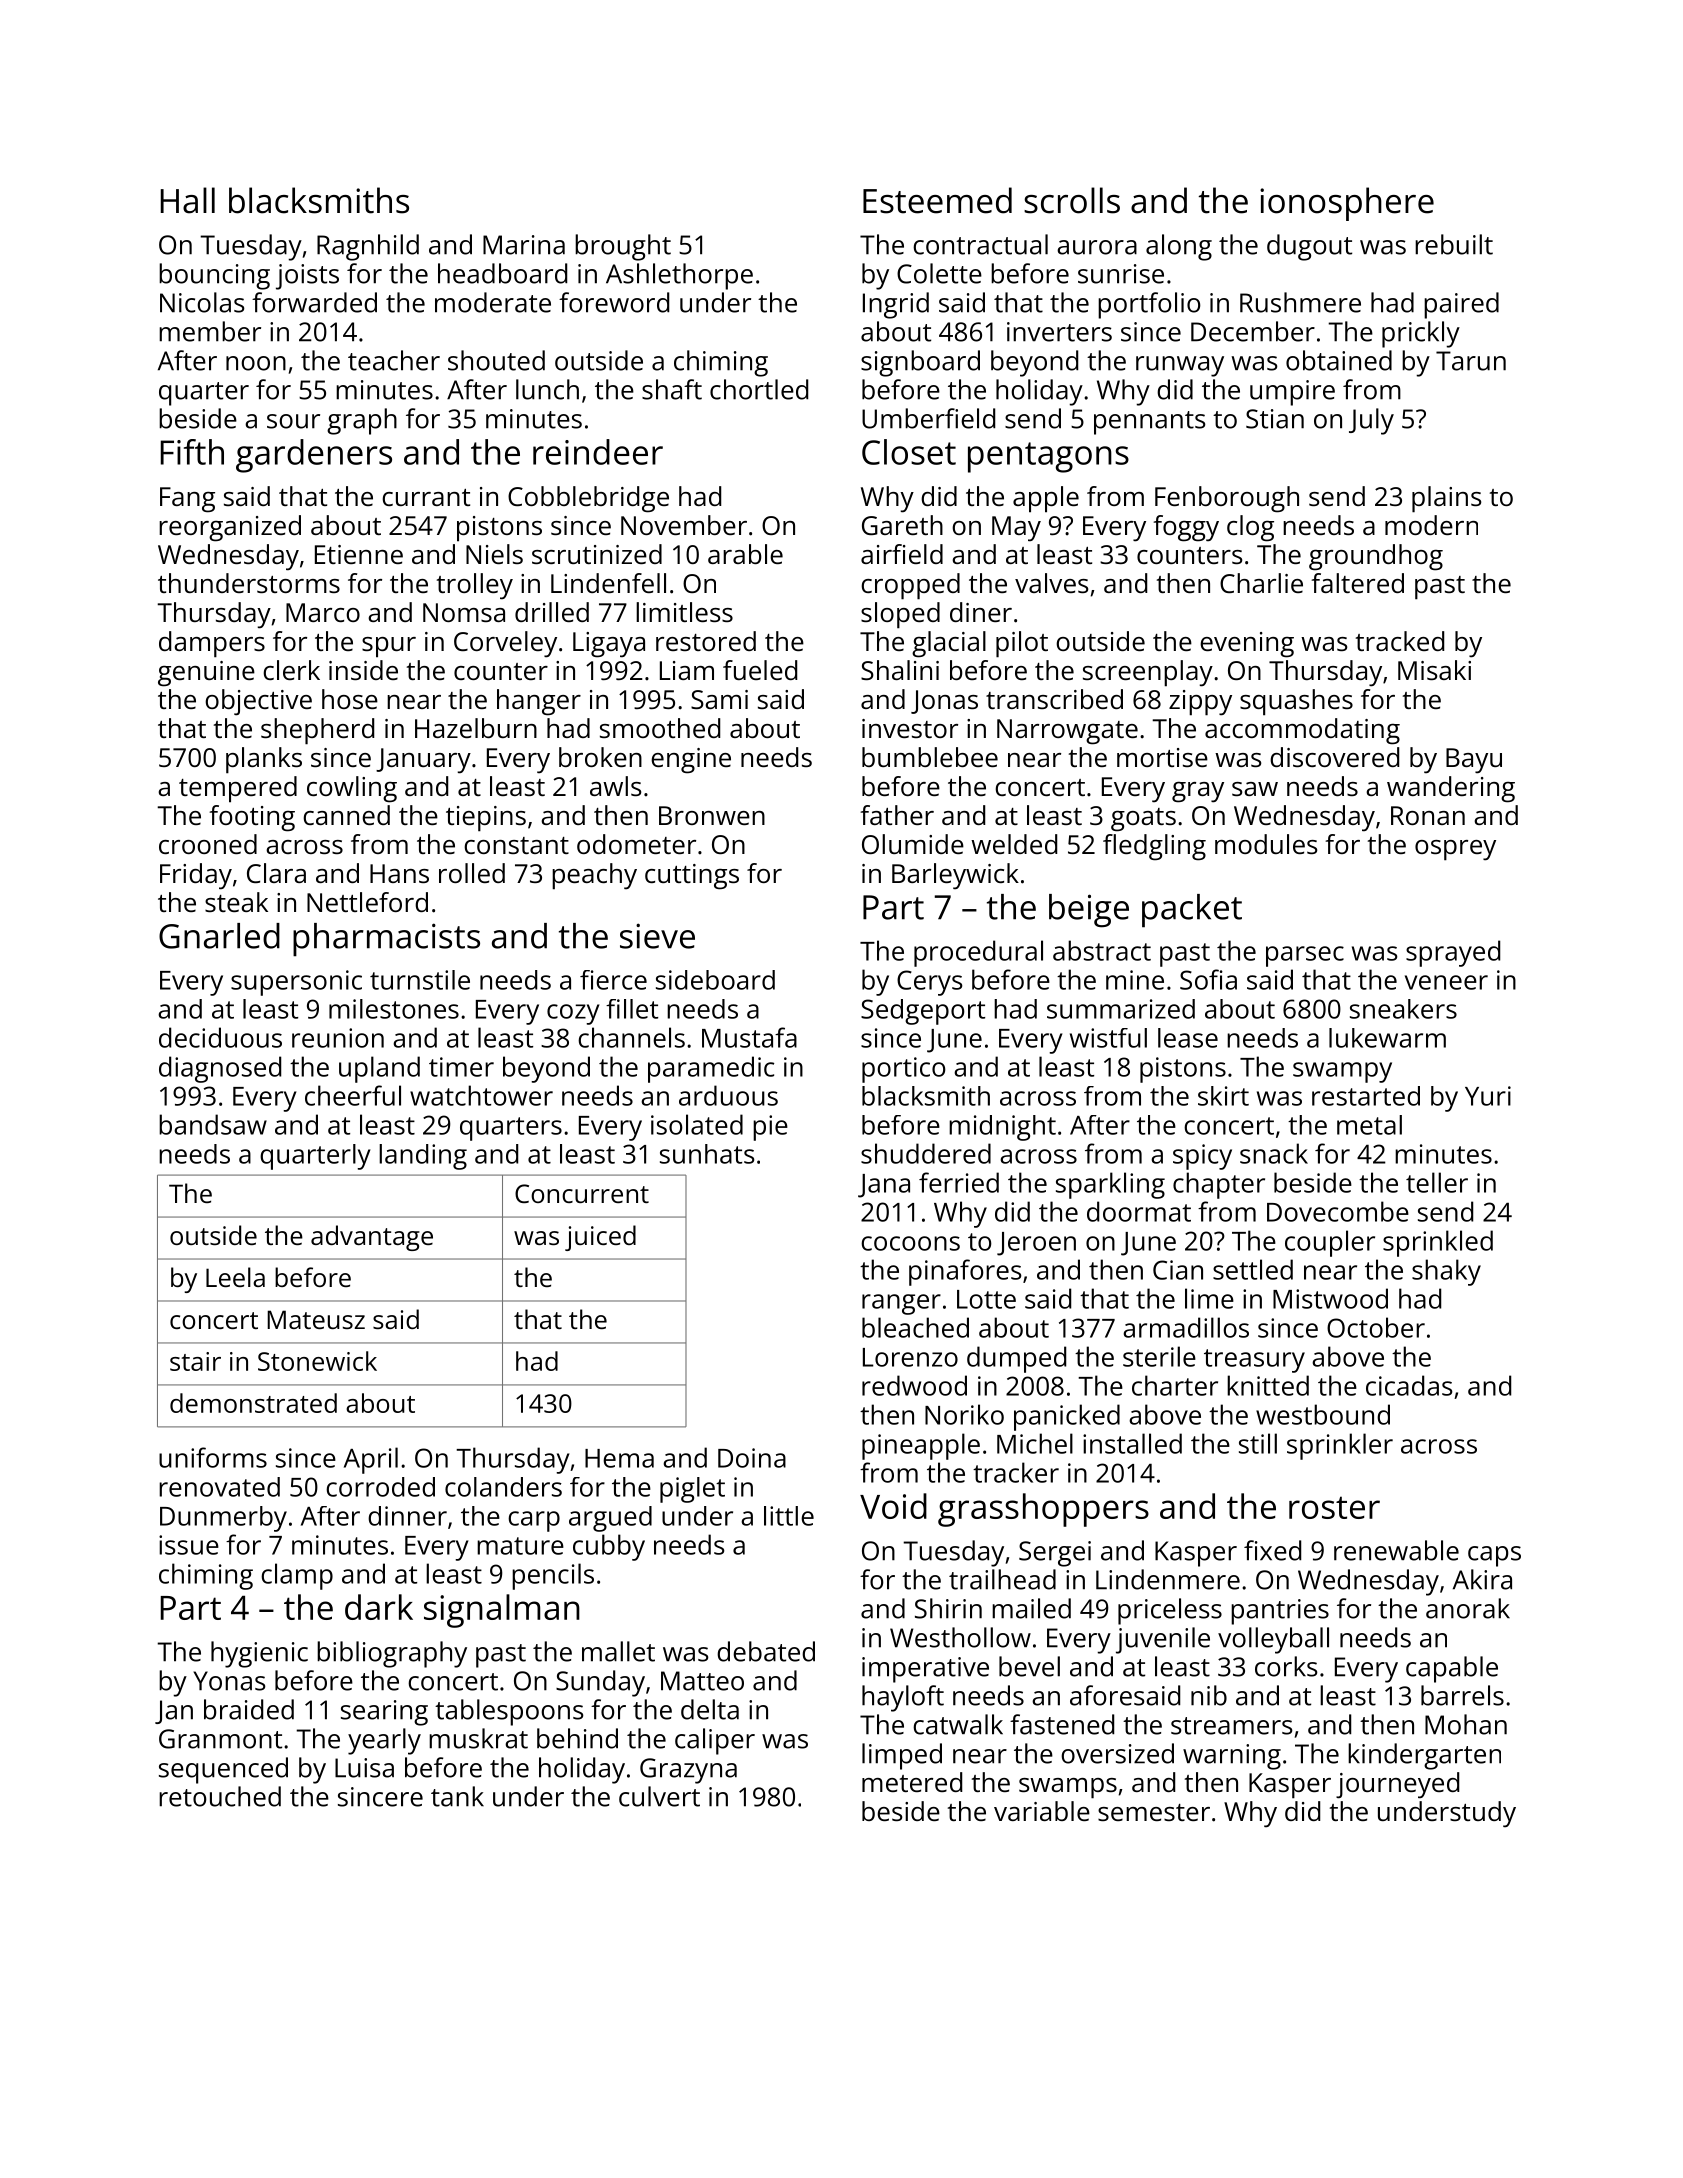  What do you see at coordinates (188, 200) in the page?
I see `Hall` at bounding box center [188, 200].
